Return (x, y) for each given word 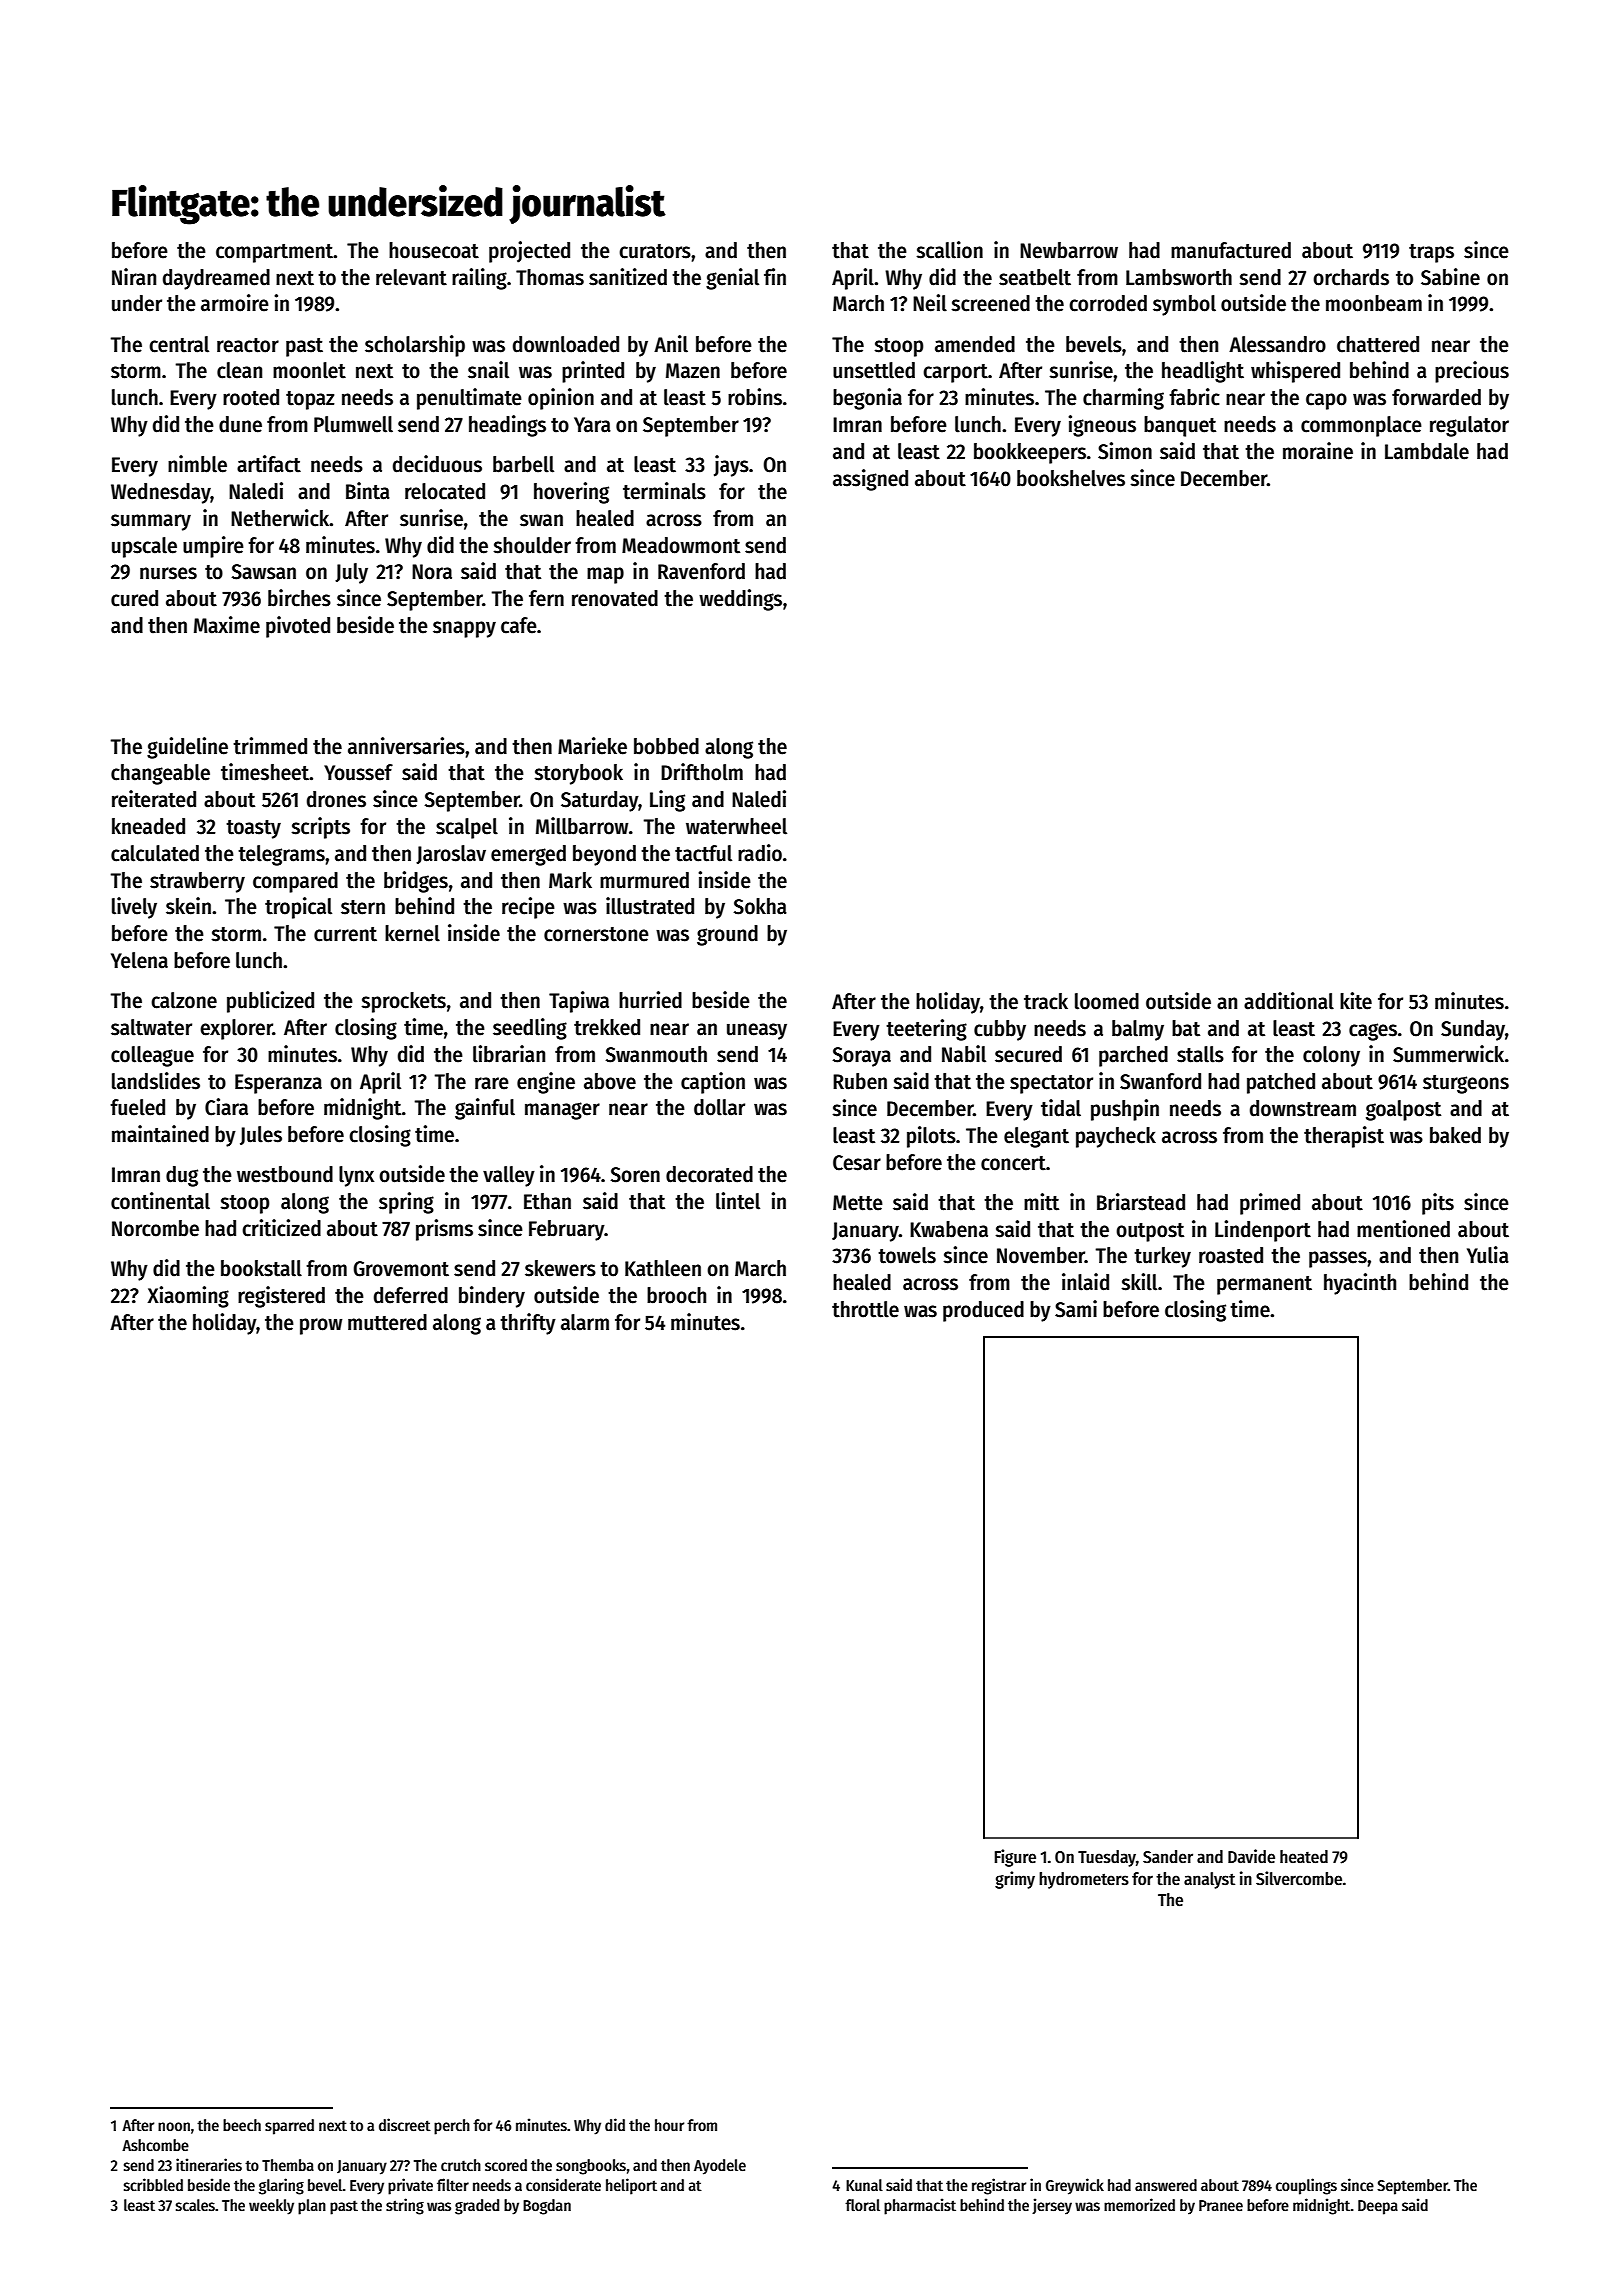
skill (1139, 1282)
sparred (289, 2127)
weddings (740, 600)
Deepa (1378, 2207)
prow (321, 1326)
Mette (858, 1203)
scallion (949, 250)
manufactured (1231, 250)
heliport (631, 2186)
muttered (387, 1322)
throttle (865, 1309)
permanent (1264, 1285)
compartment (275, 253)
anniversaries (406, 746)
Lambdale (1427, 451)
